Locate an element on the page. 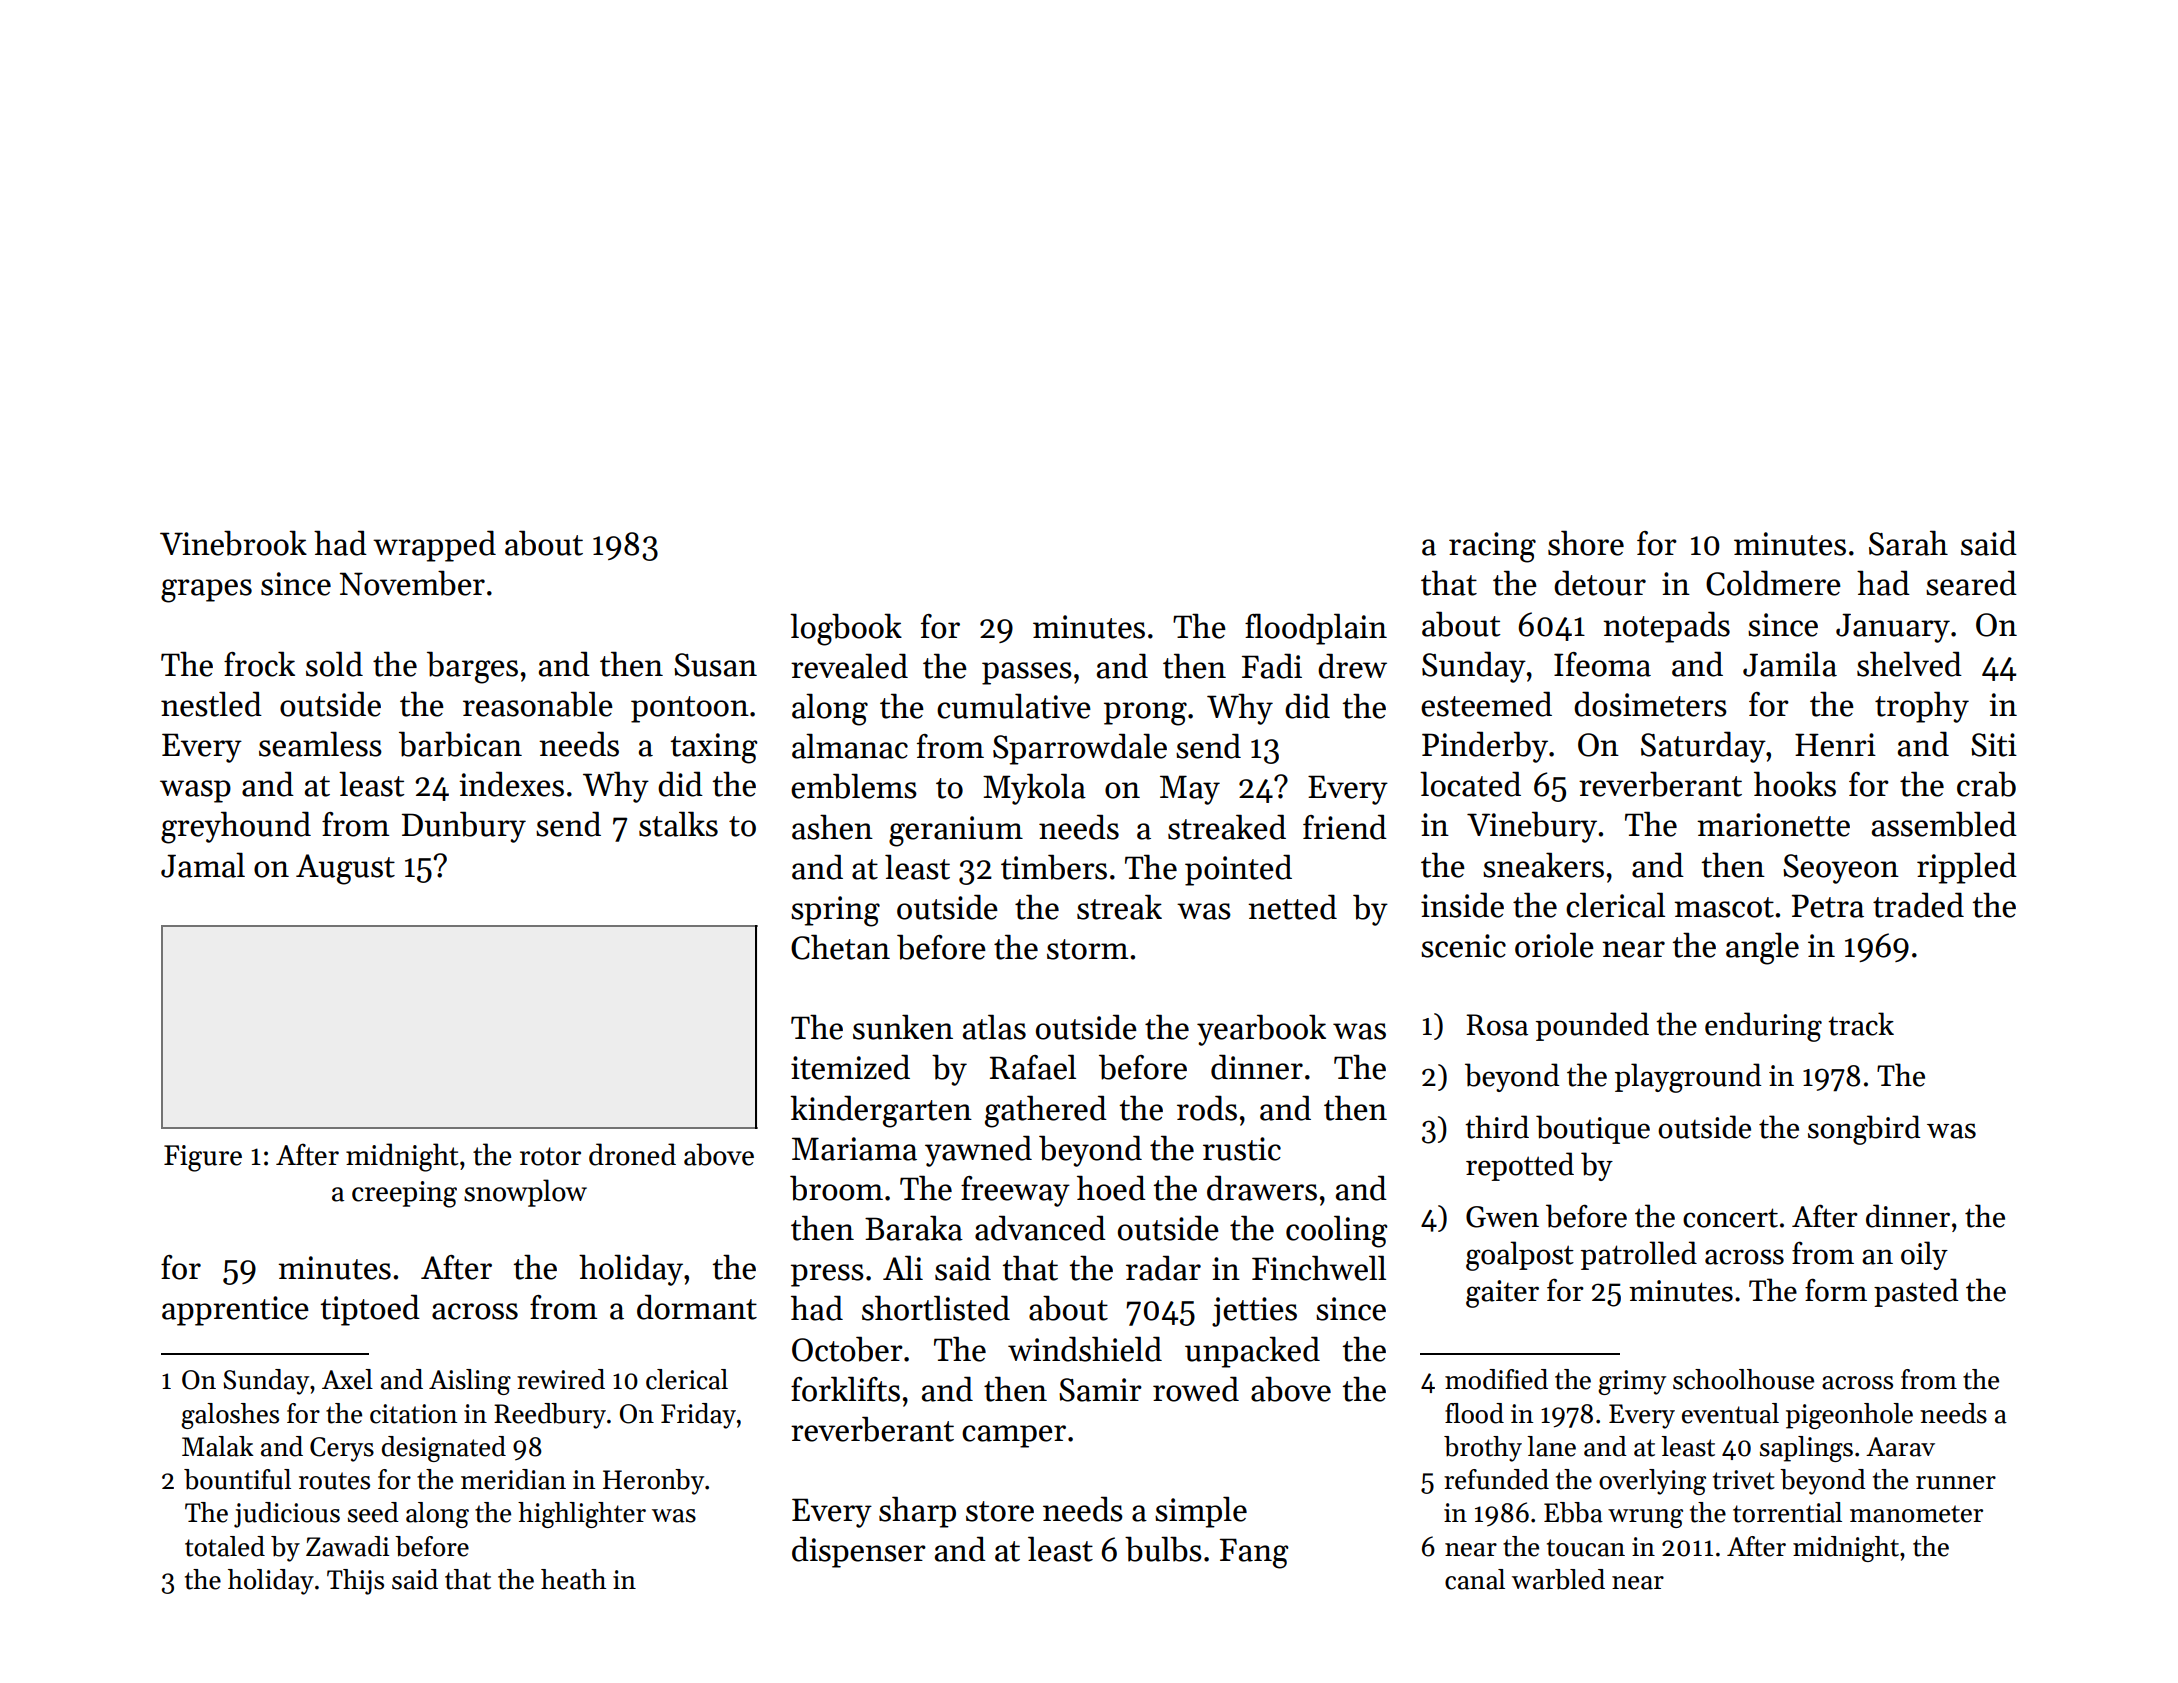 Image resolution: width=2178 pixels, height=1683 pixels. logbook is located at coordinates (846, 629).
